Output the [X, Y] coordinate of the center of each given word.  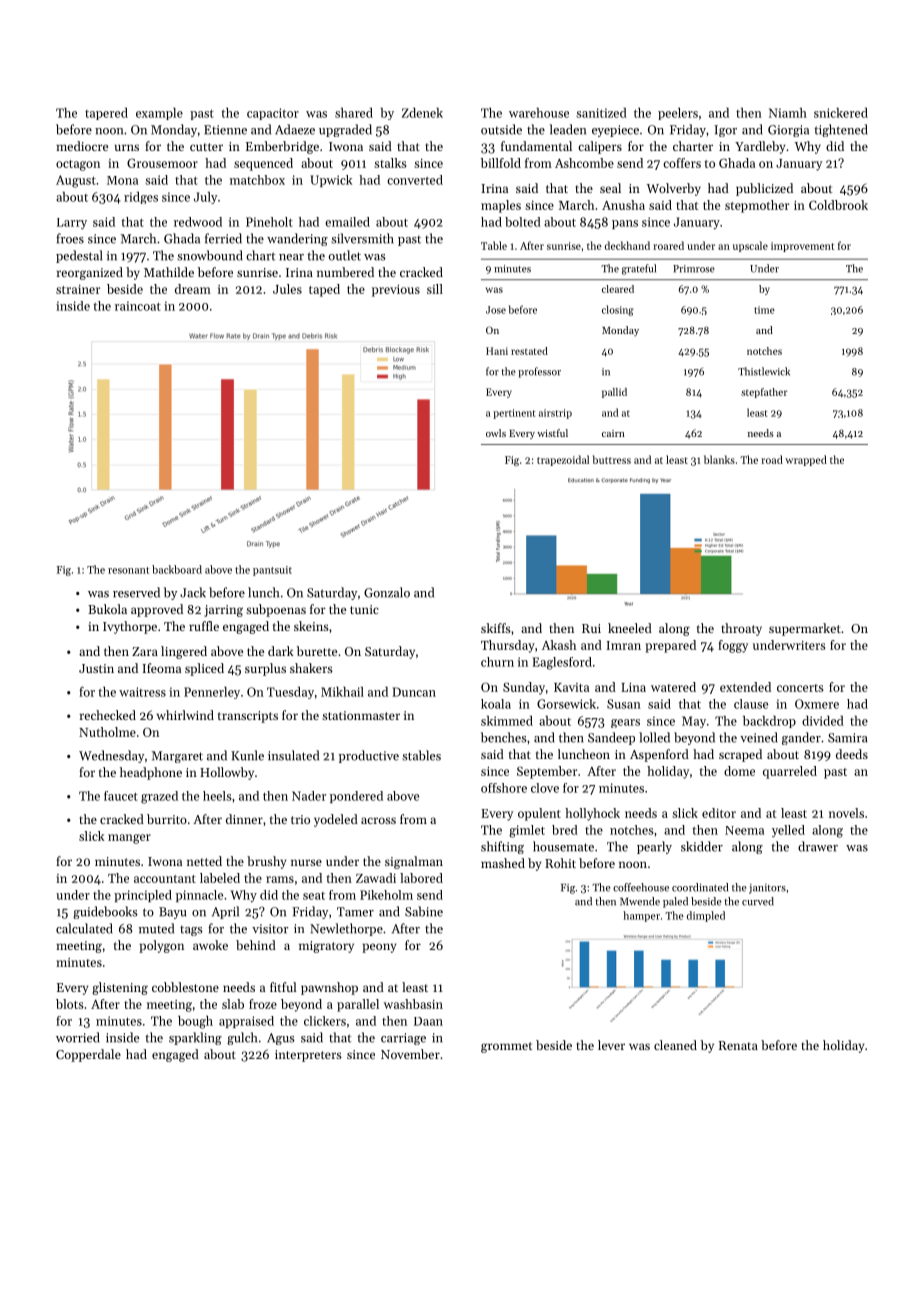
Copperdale [88, 1055]
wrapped [806, 460]
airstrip [555, 414]
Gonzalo [387, 592]
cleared [618, 289]
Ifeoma [161, 668]
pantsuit [272, 571]
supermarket [805, 629]
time [764, 310]
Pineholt [269, 222]
